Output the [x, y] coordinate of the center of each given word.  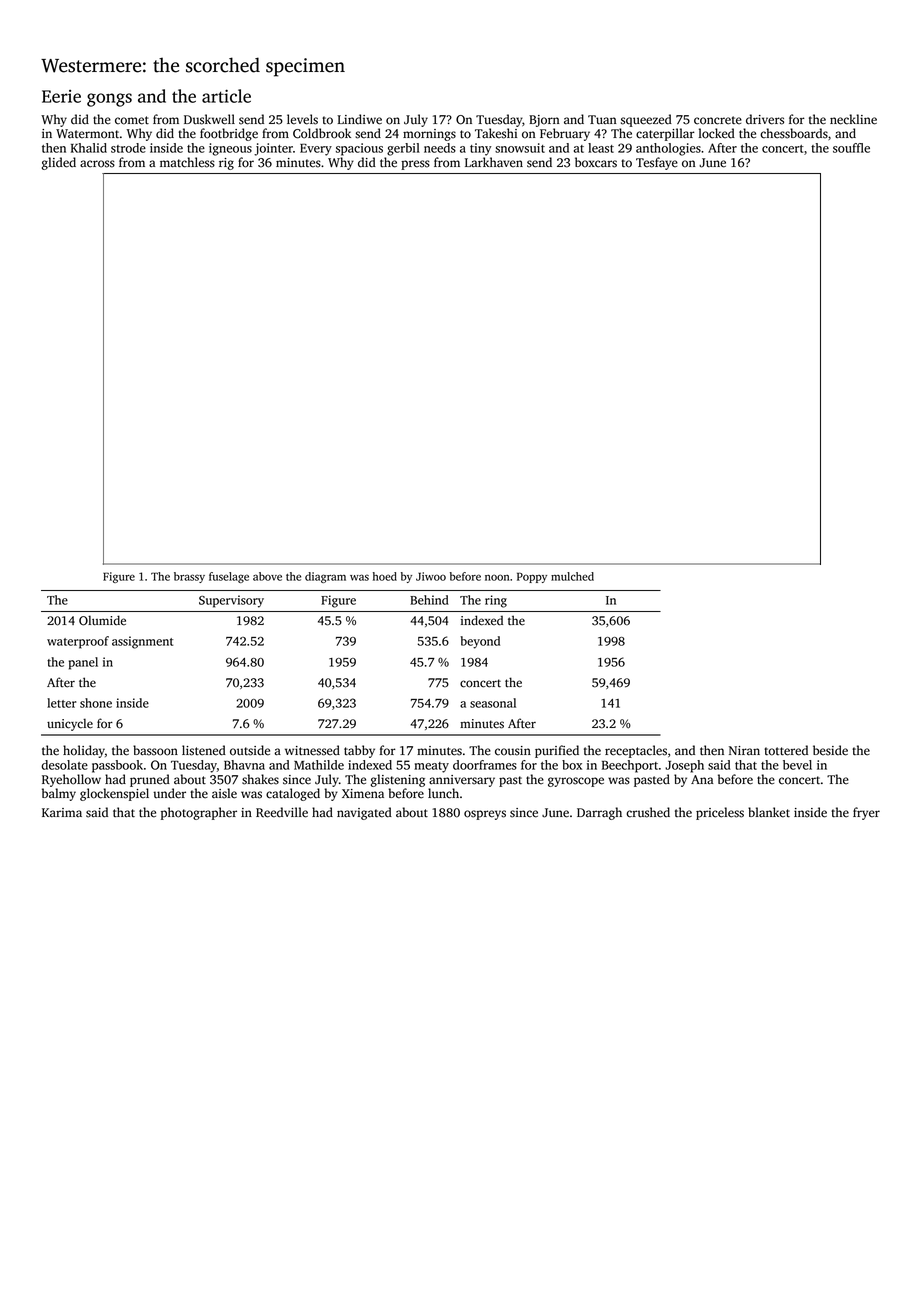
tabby [359, 751]
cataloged [293, 794]
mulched [572, 576]
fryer [866, 813]
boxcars [596, 162]
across [97, 164]
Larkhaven [494, 162]
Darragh [599, 813]
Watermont [87, 134]
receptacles [636, 751]
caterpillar [665, 134]
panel [83, 663]
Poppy [532, 577]
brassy [189, 577]
